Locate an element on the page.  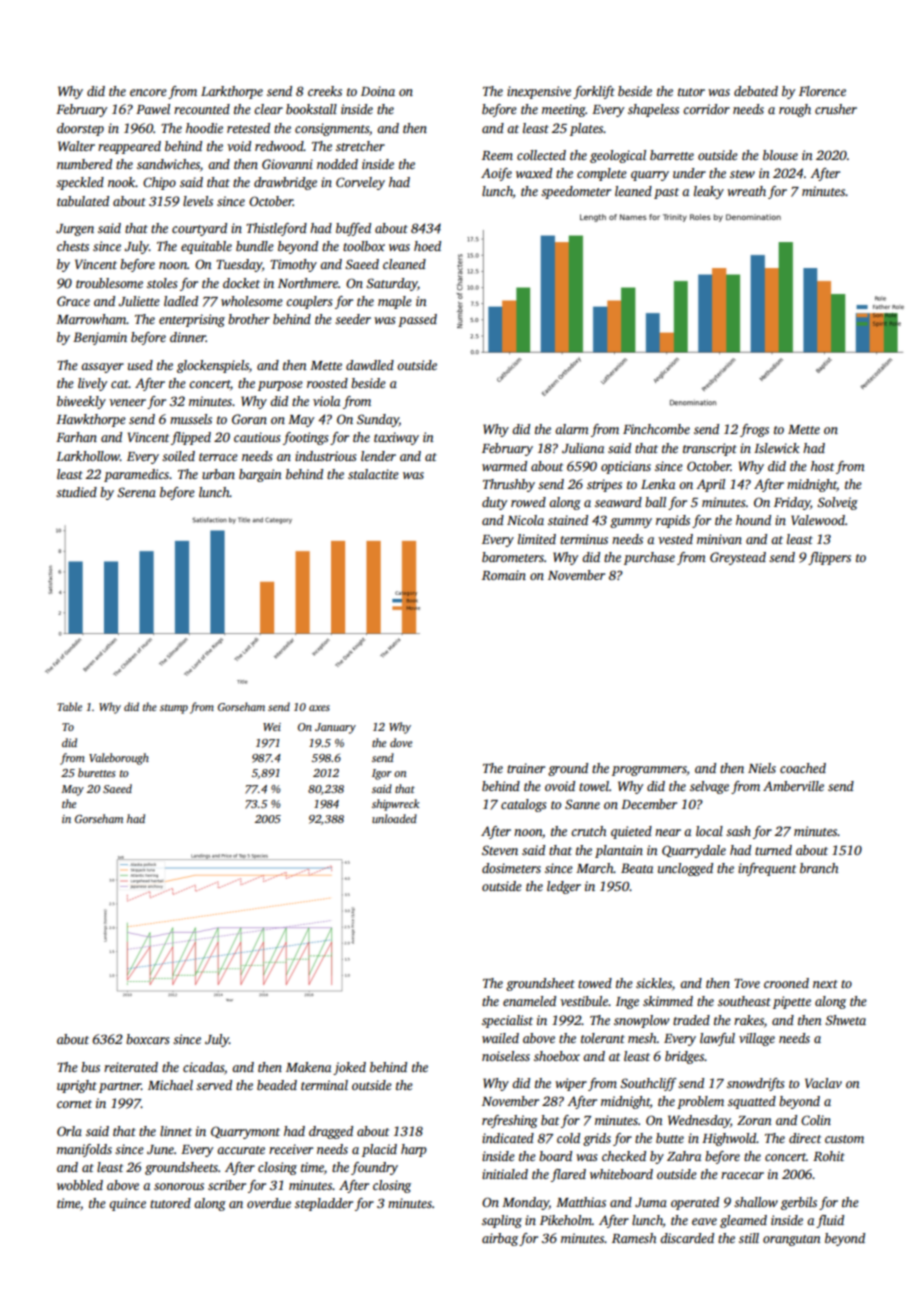
Tove is located at coordinates (747, 983).
